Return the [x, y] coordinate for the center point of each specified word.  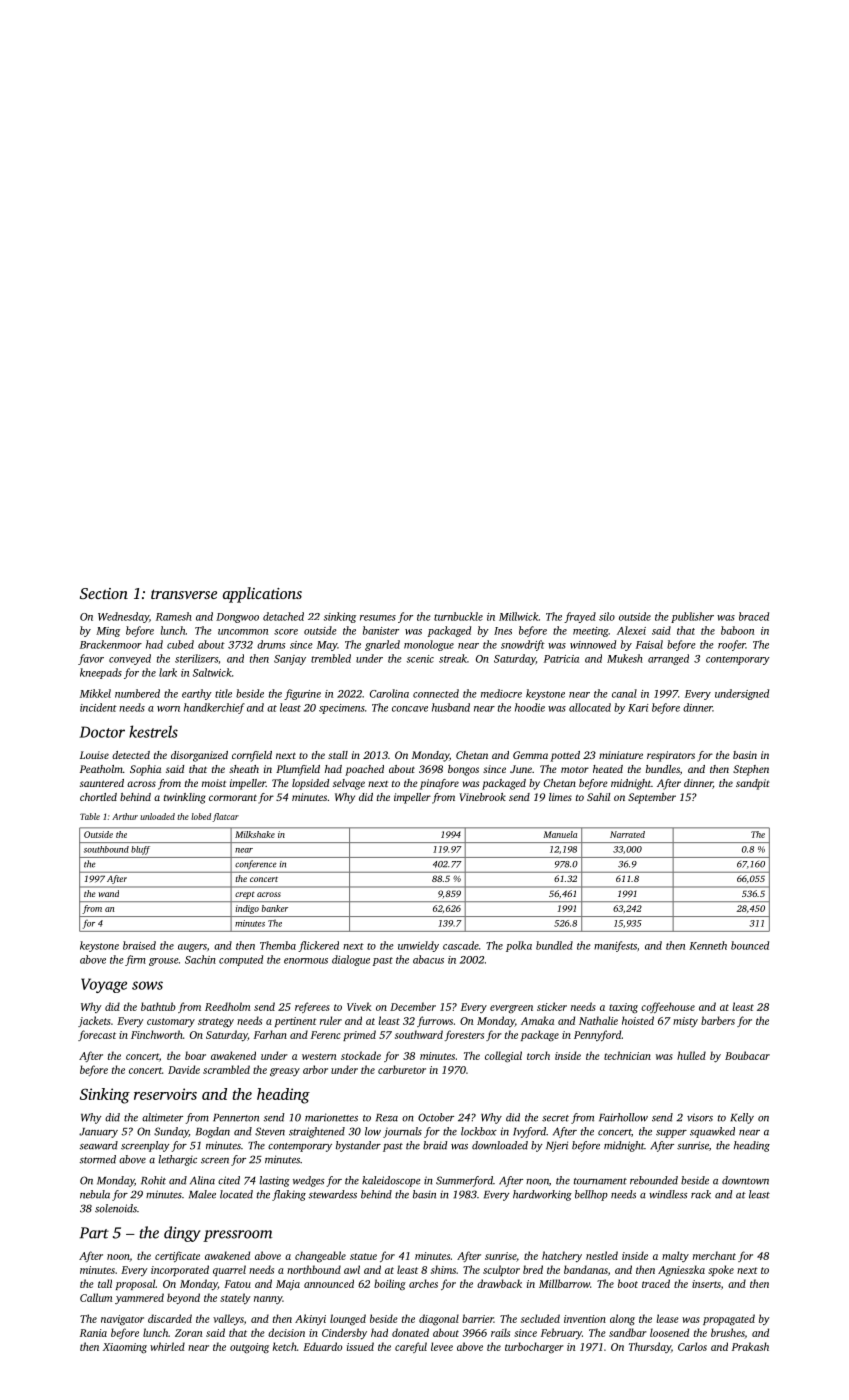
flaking [289, 1195]
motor [575, 769]
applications [262, 595]
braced [754, 616]
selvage [349, 784]
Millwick [519, 616]
